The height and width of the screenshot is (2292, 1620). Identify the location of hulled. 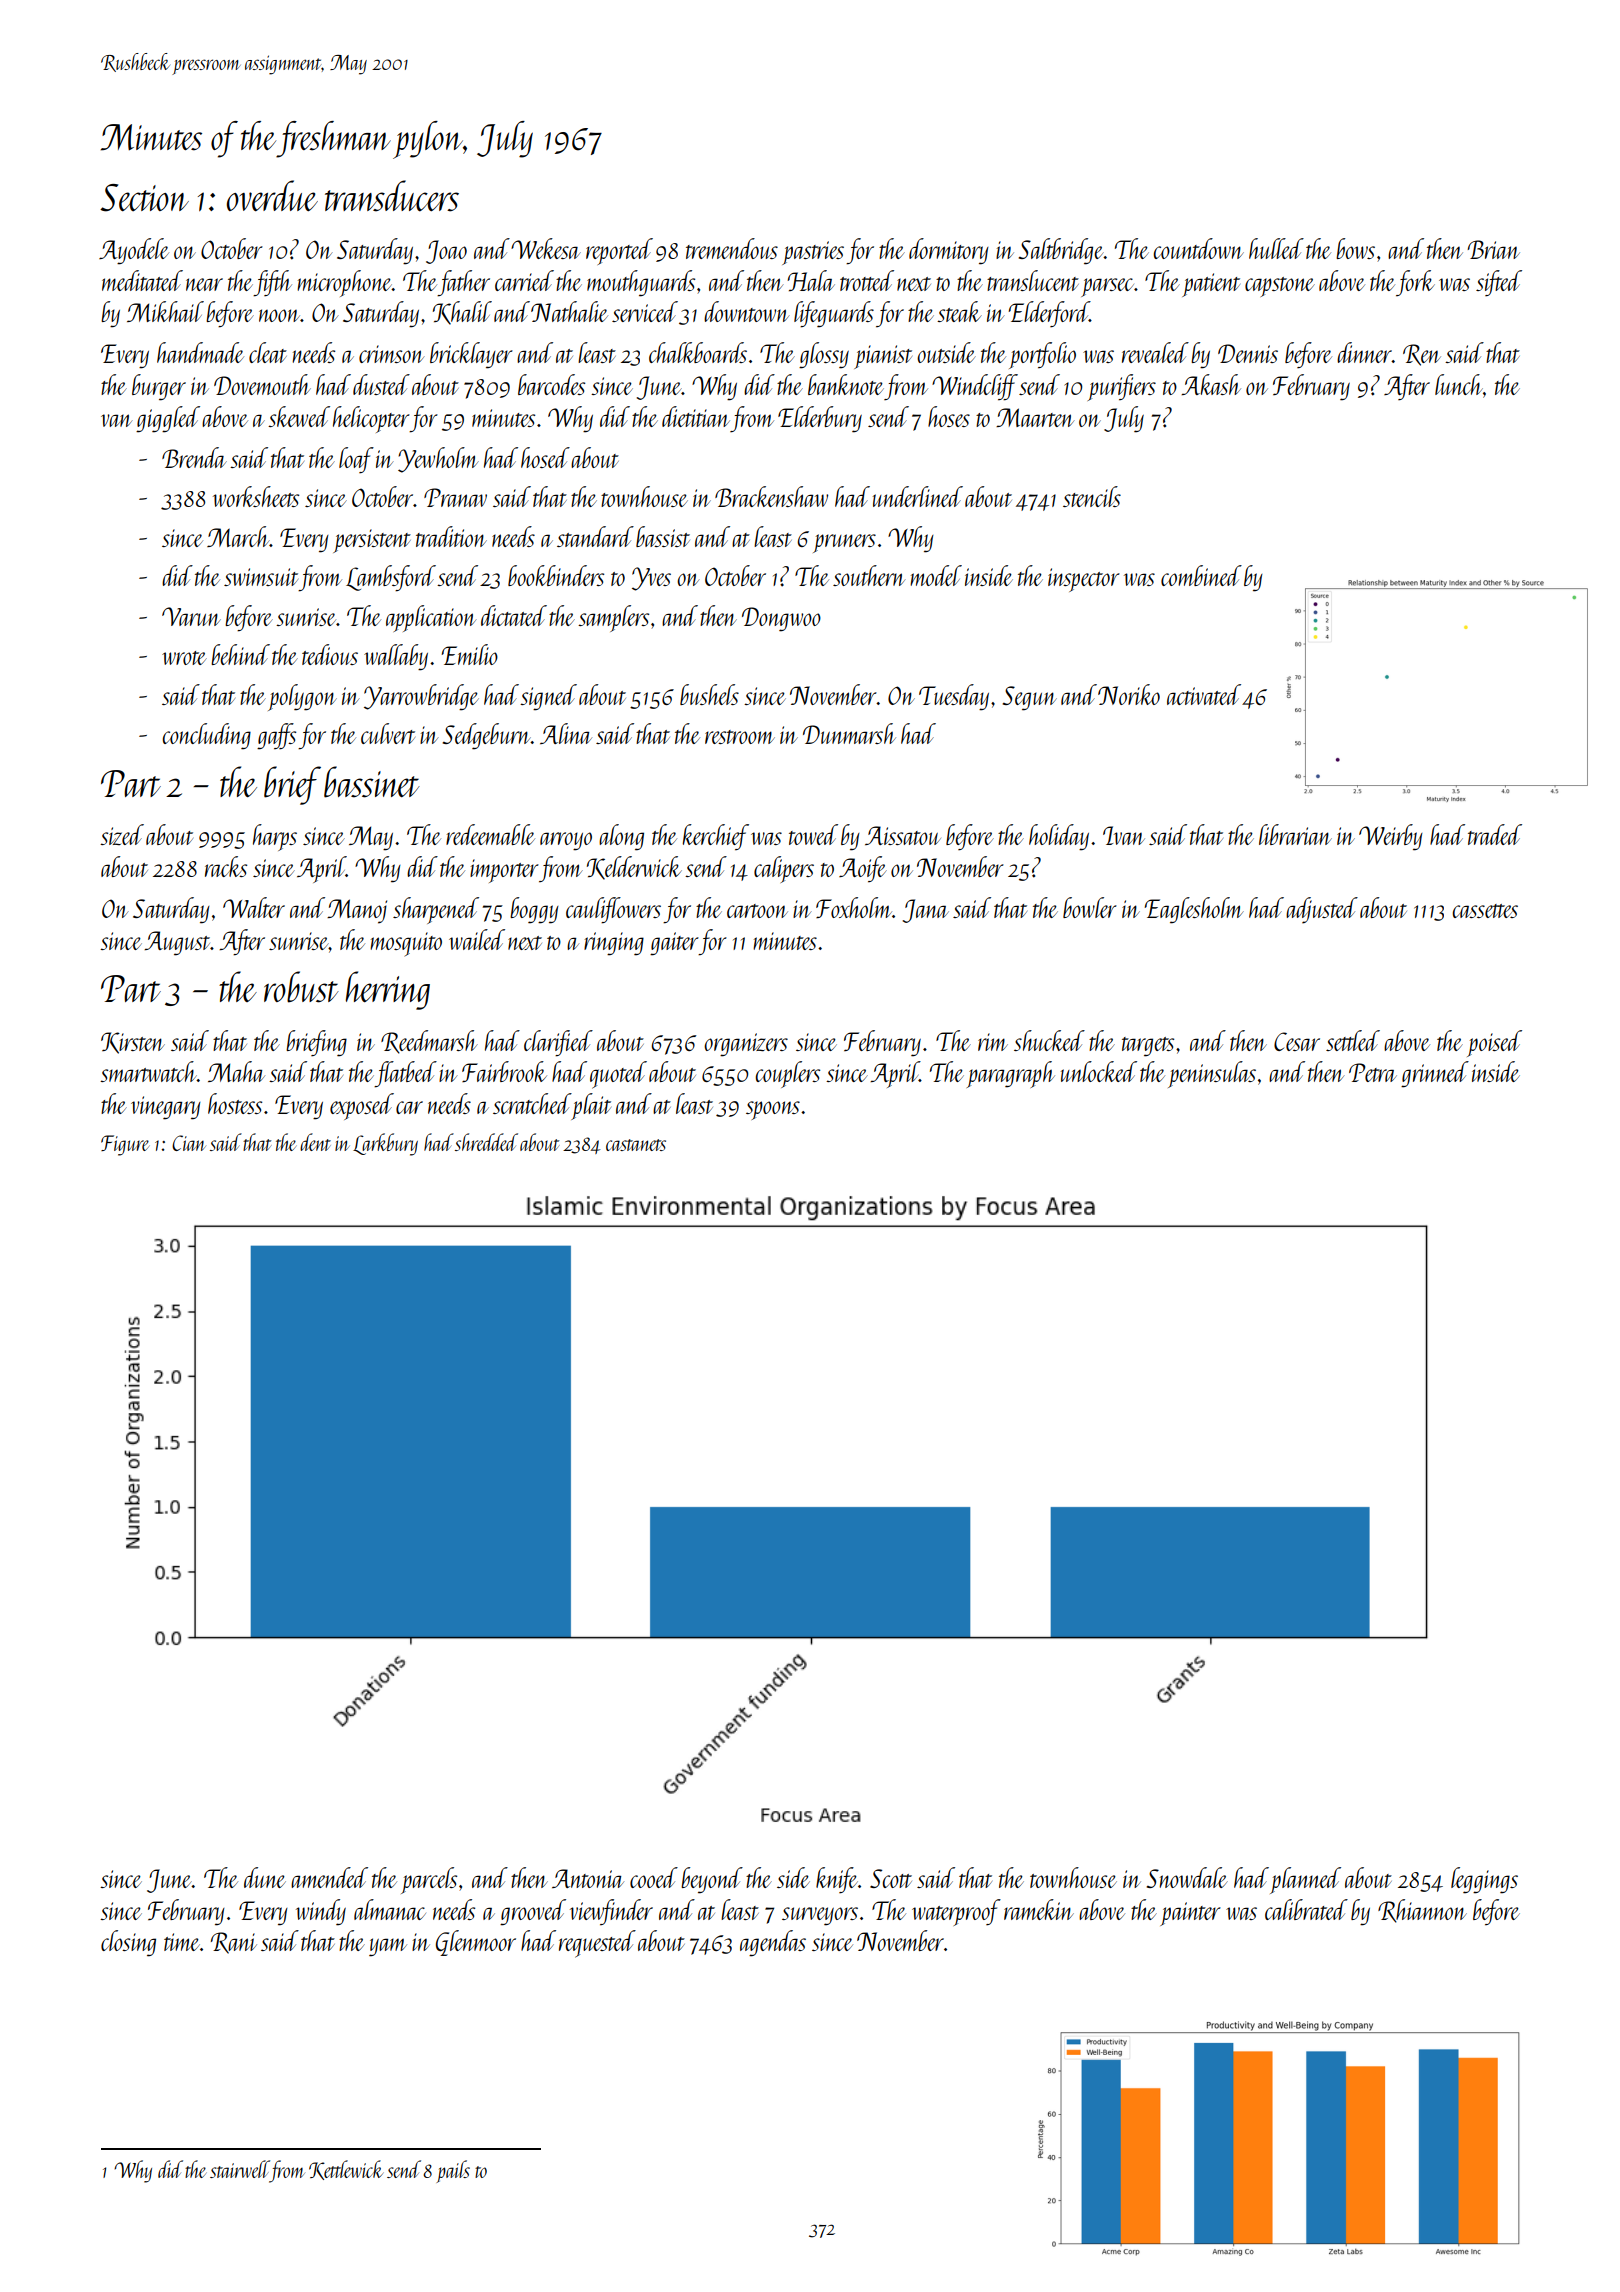
(1276, 248).
